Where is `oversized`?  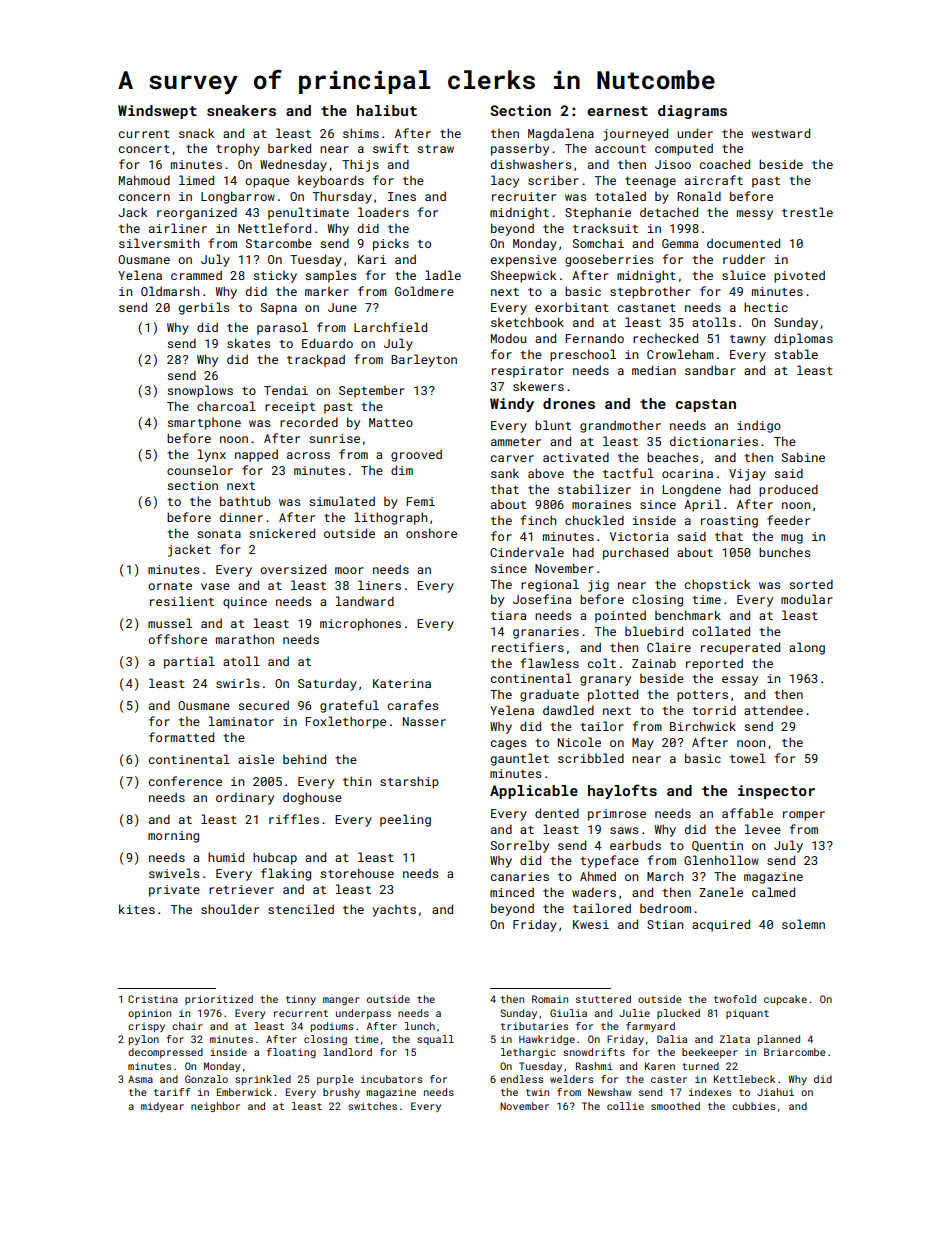
oversized is located at coordinates (293, 569).
